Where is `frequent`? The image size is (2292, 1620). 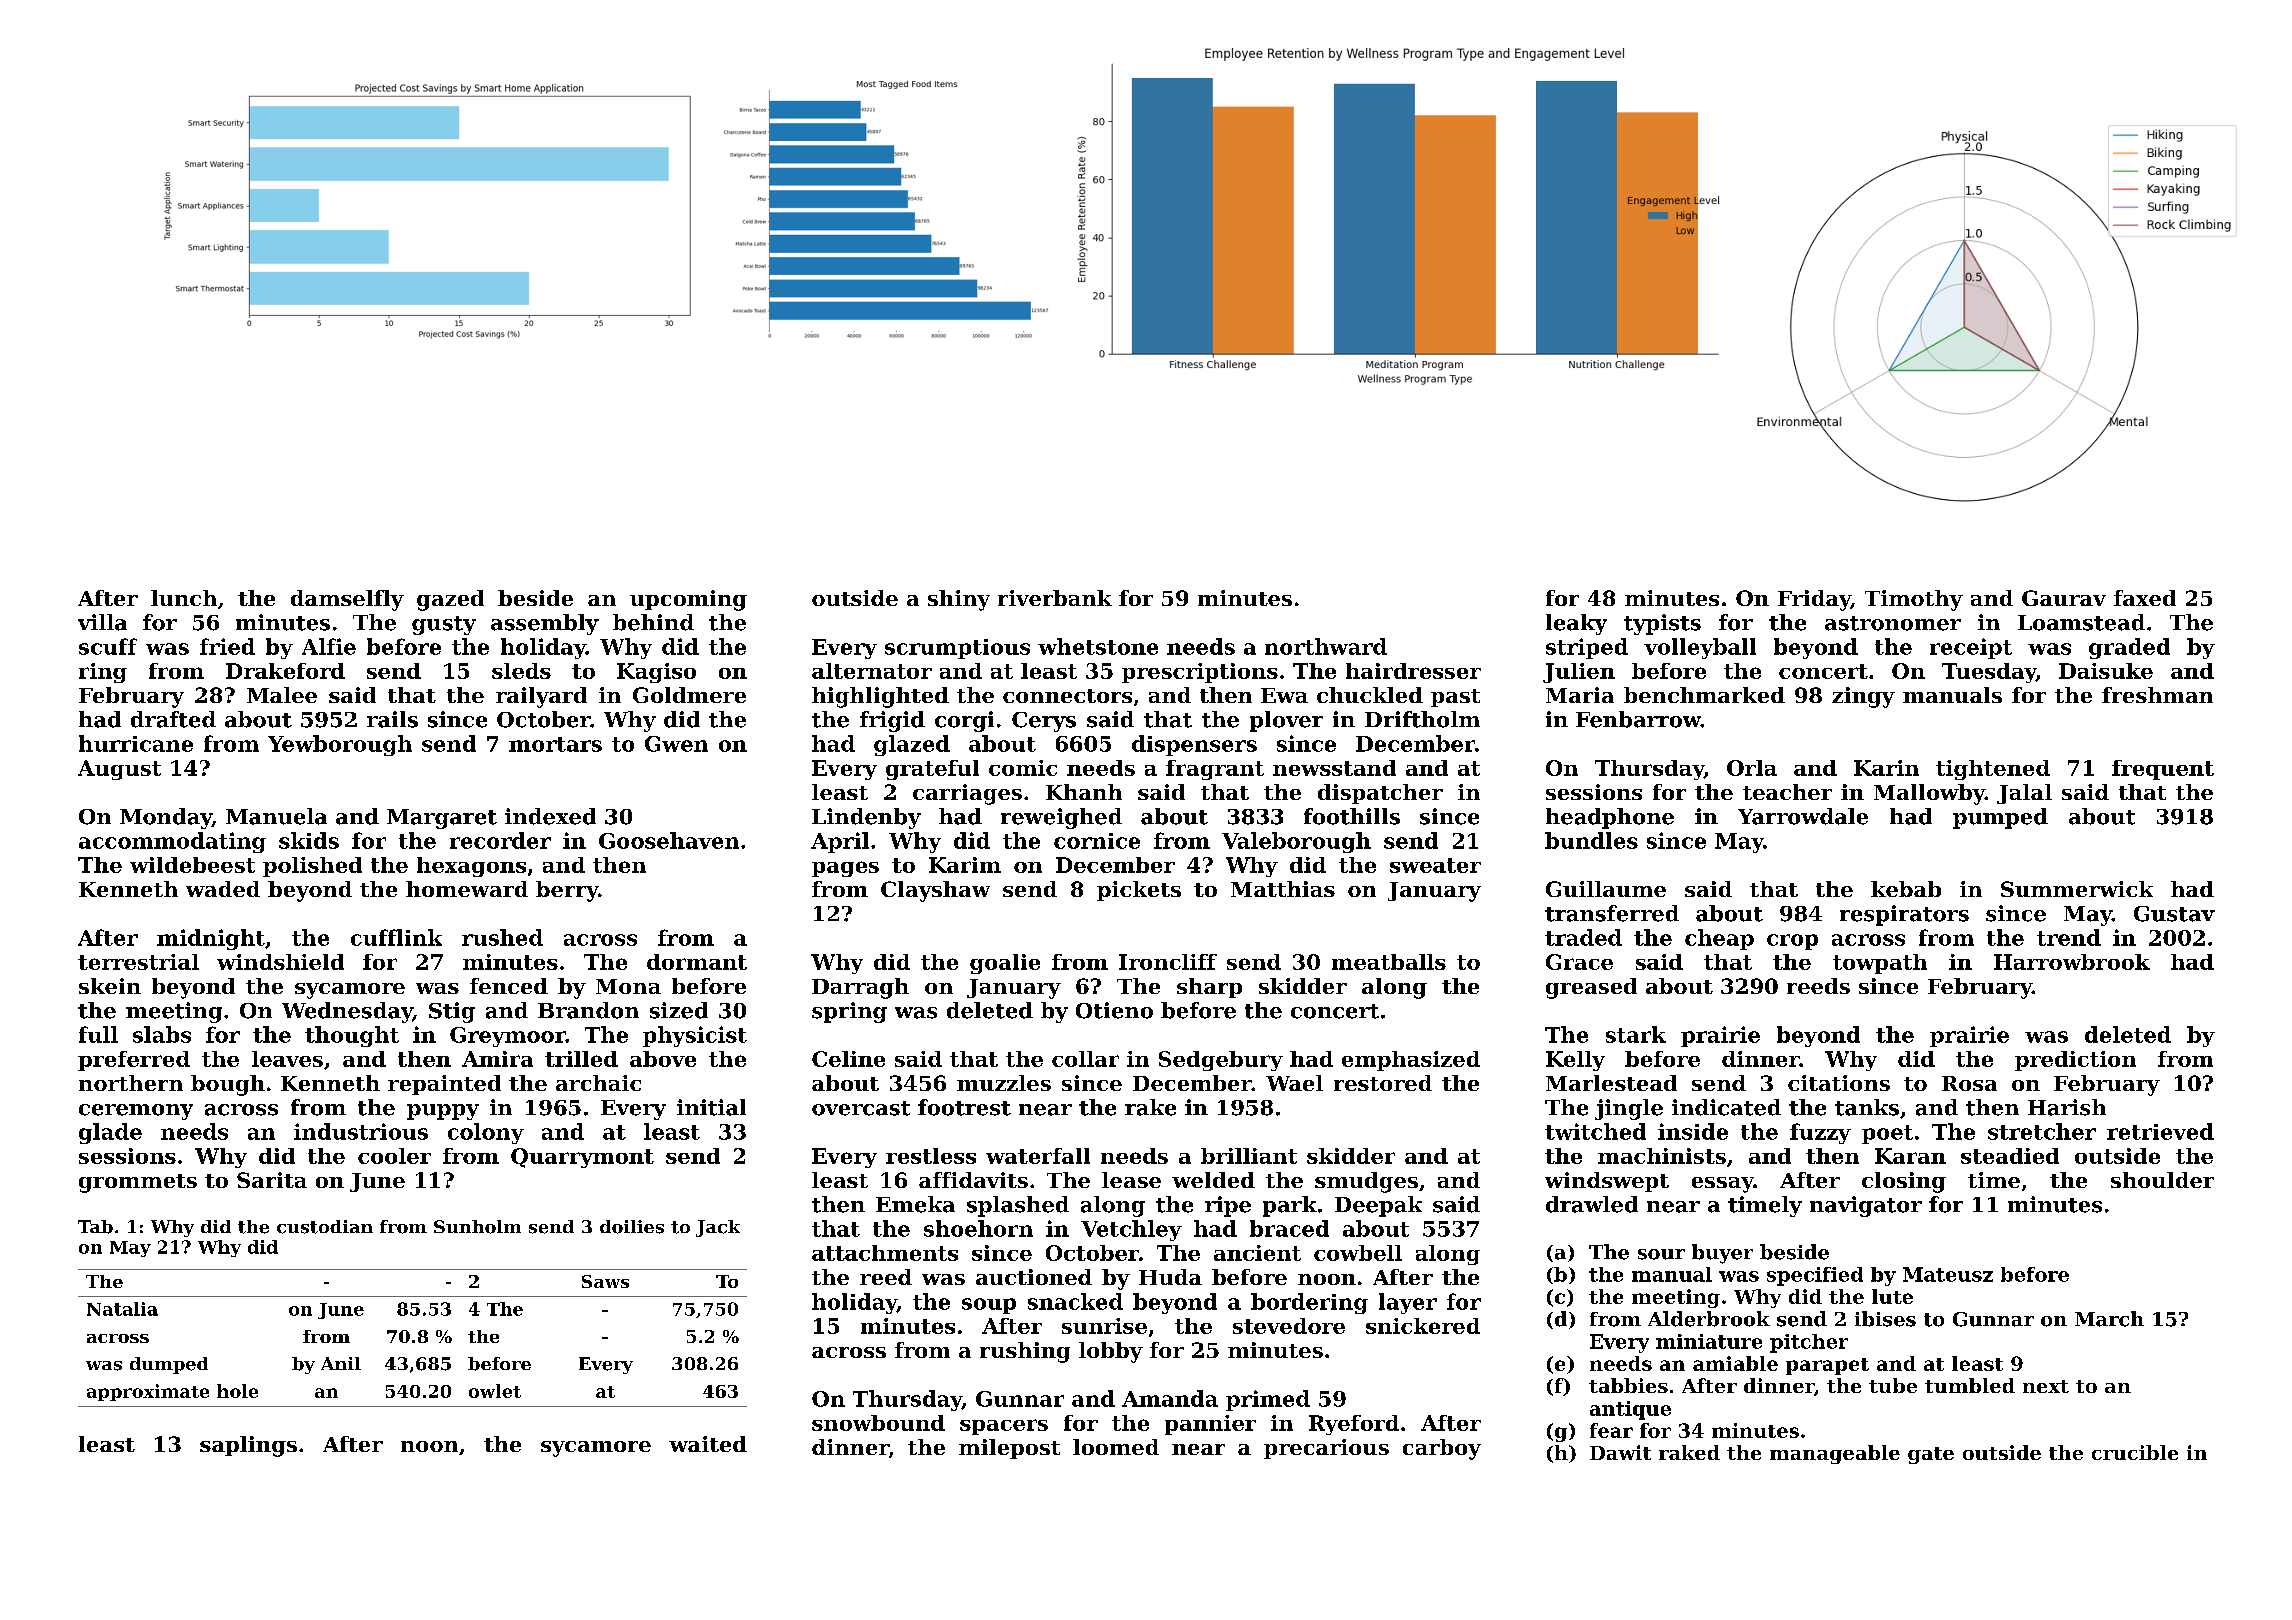 frequent is located at coordinates (2163, 770).
